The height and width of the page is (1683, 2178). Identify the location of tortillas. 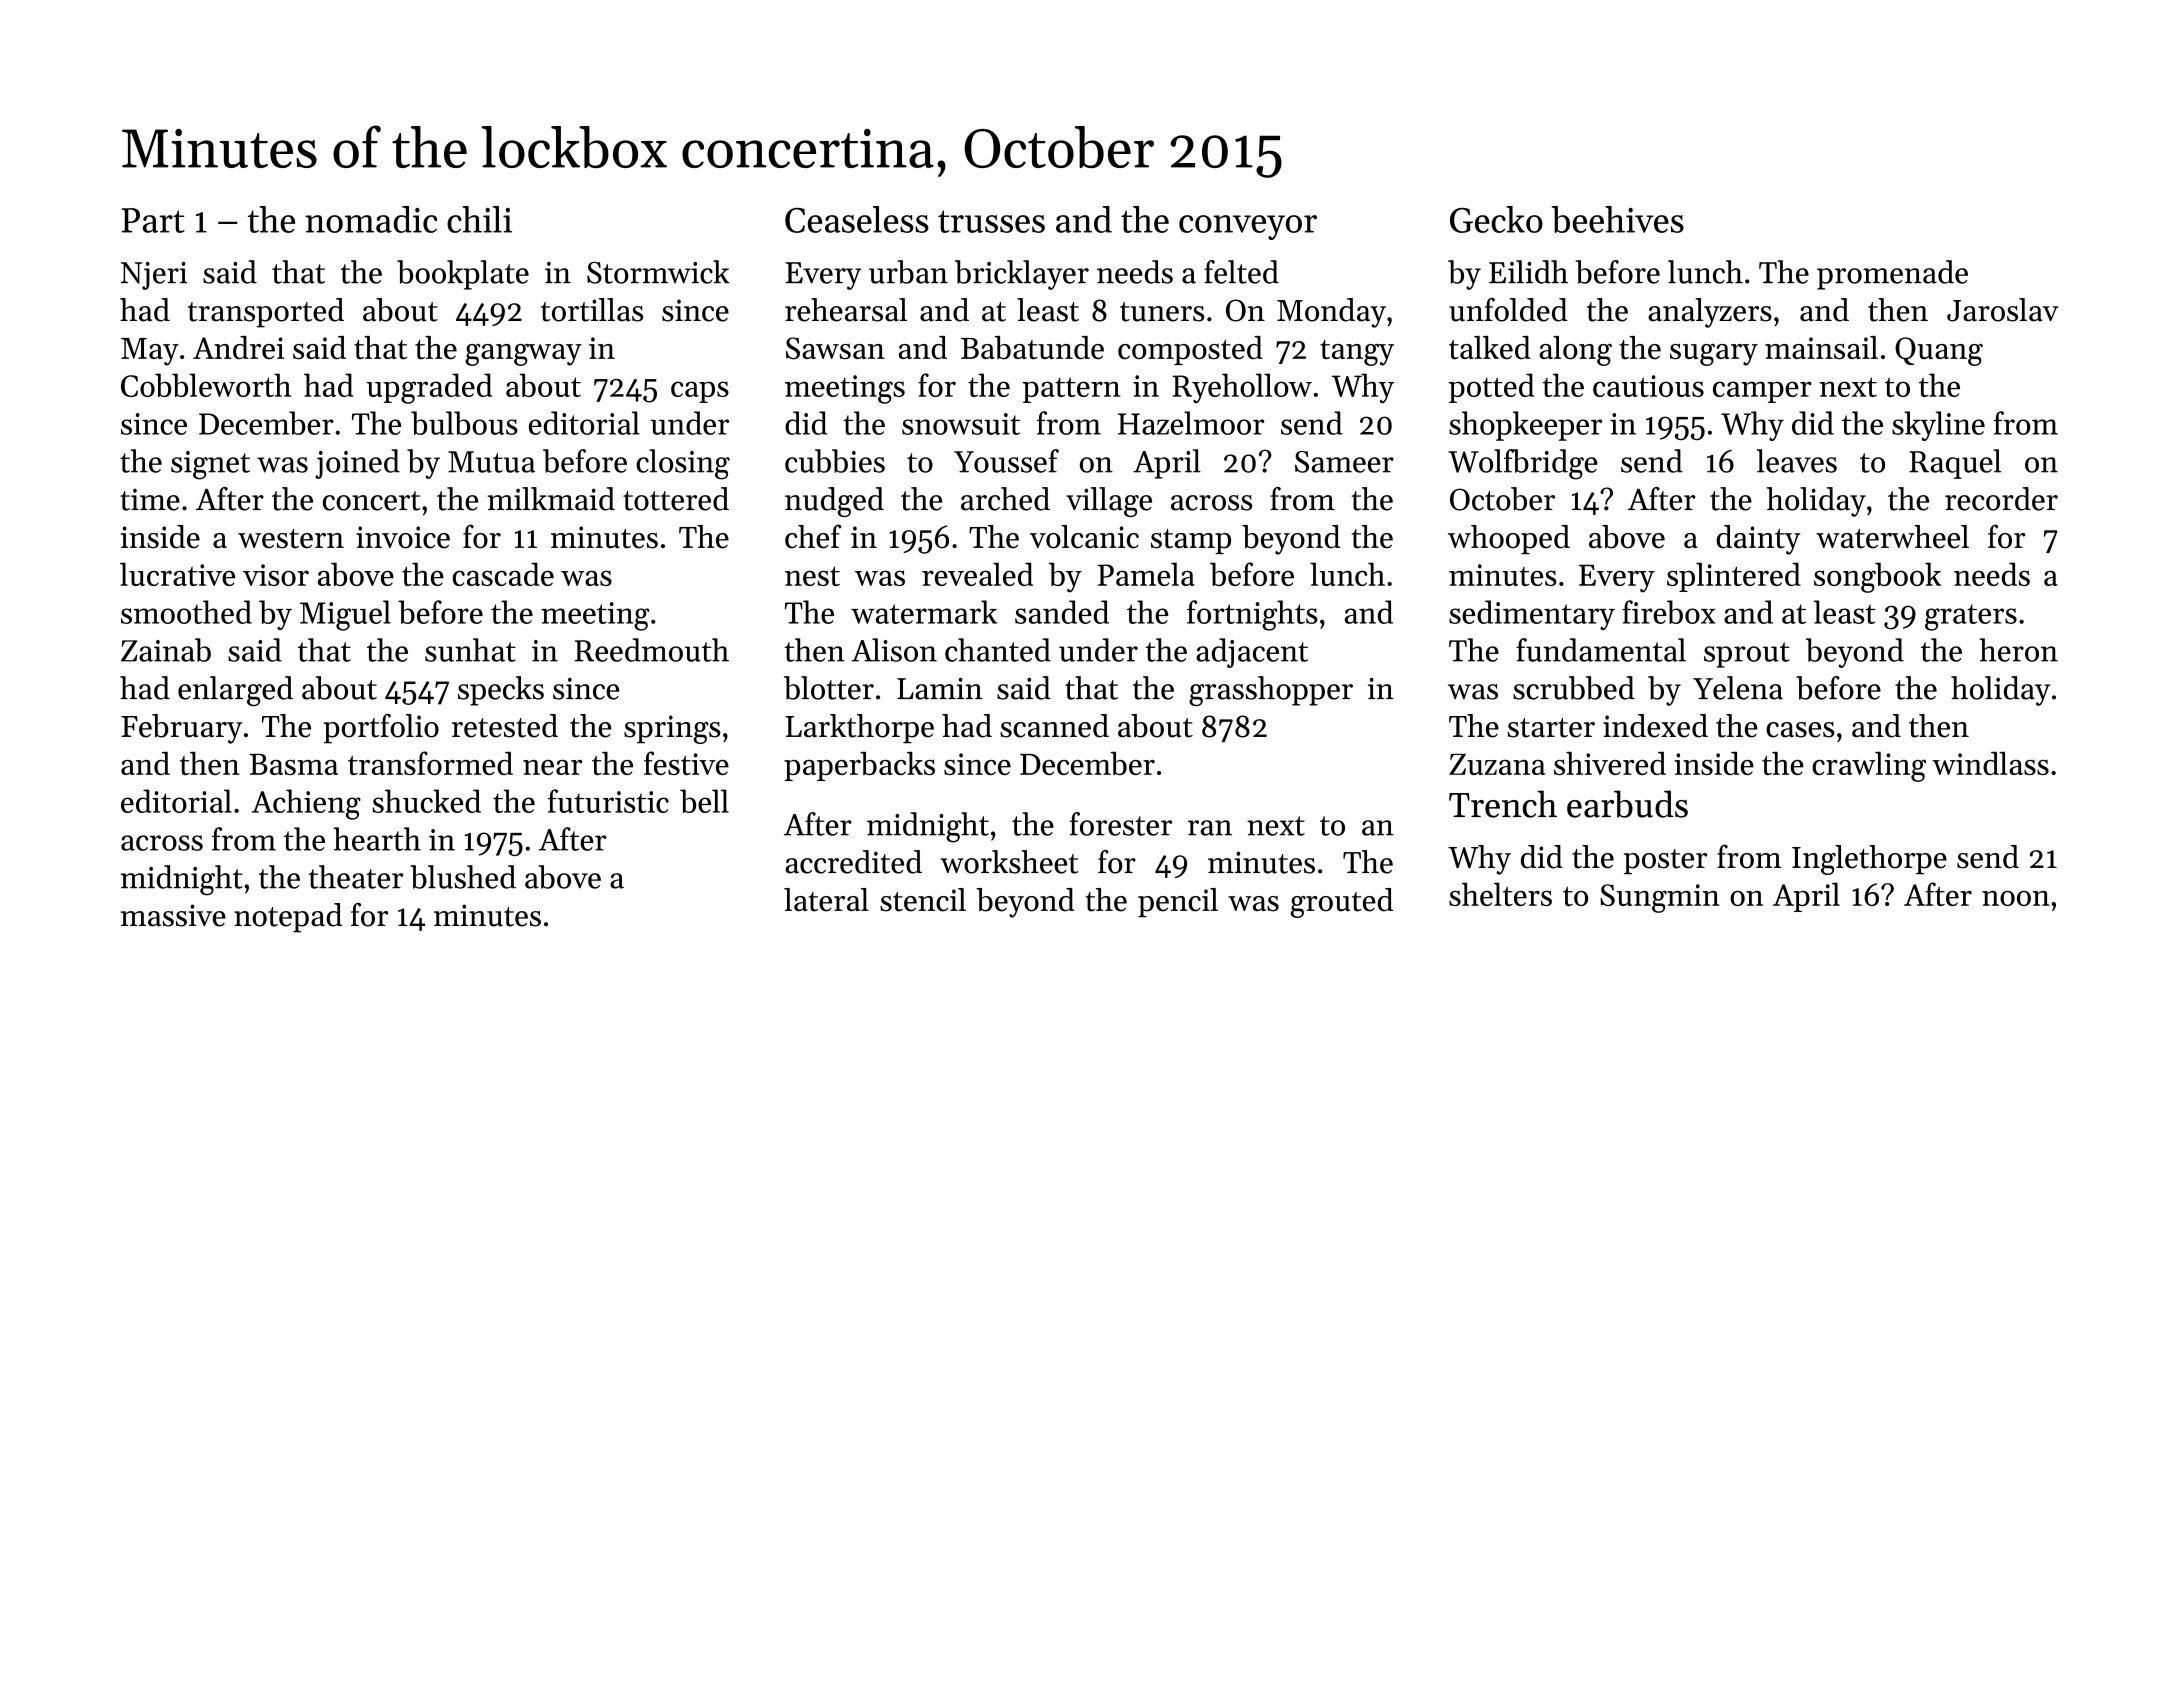
(592, 310).
